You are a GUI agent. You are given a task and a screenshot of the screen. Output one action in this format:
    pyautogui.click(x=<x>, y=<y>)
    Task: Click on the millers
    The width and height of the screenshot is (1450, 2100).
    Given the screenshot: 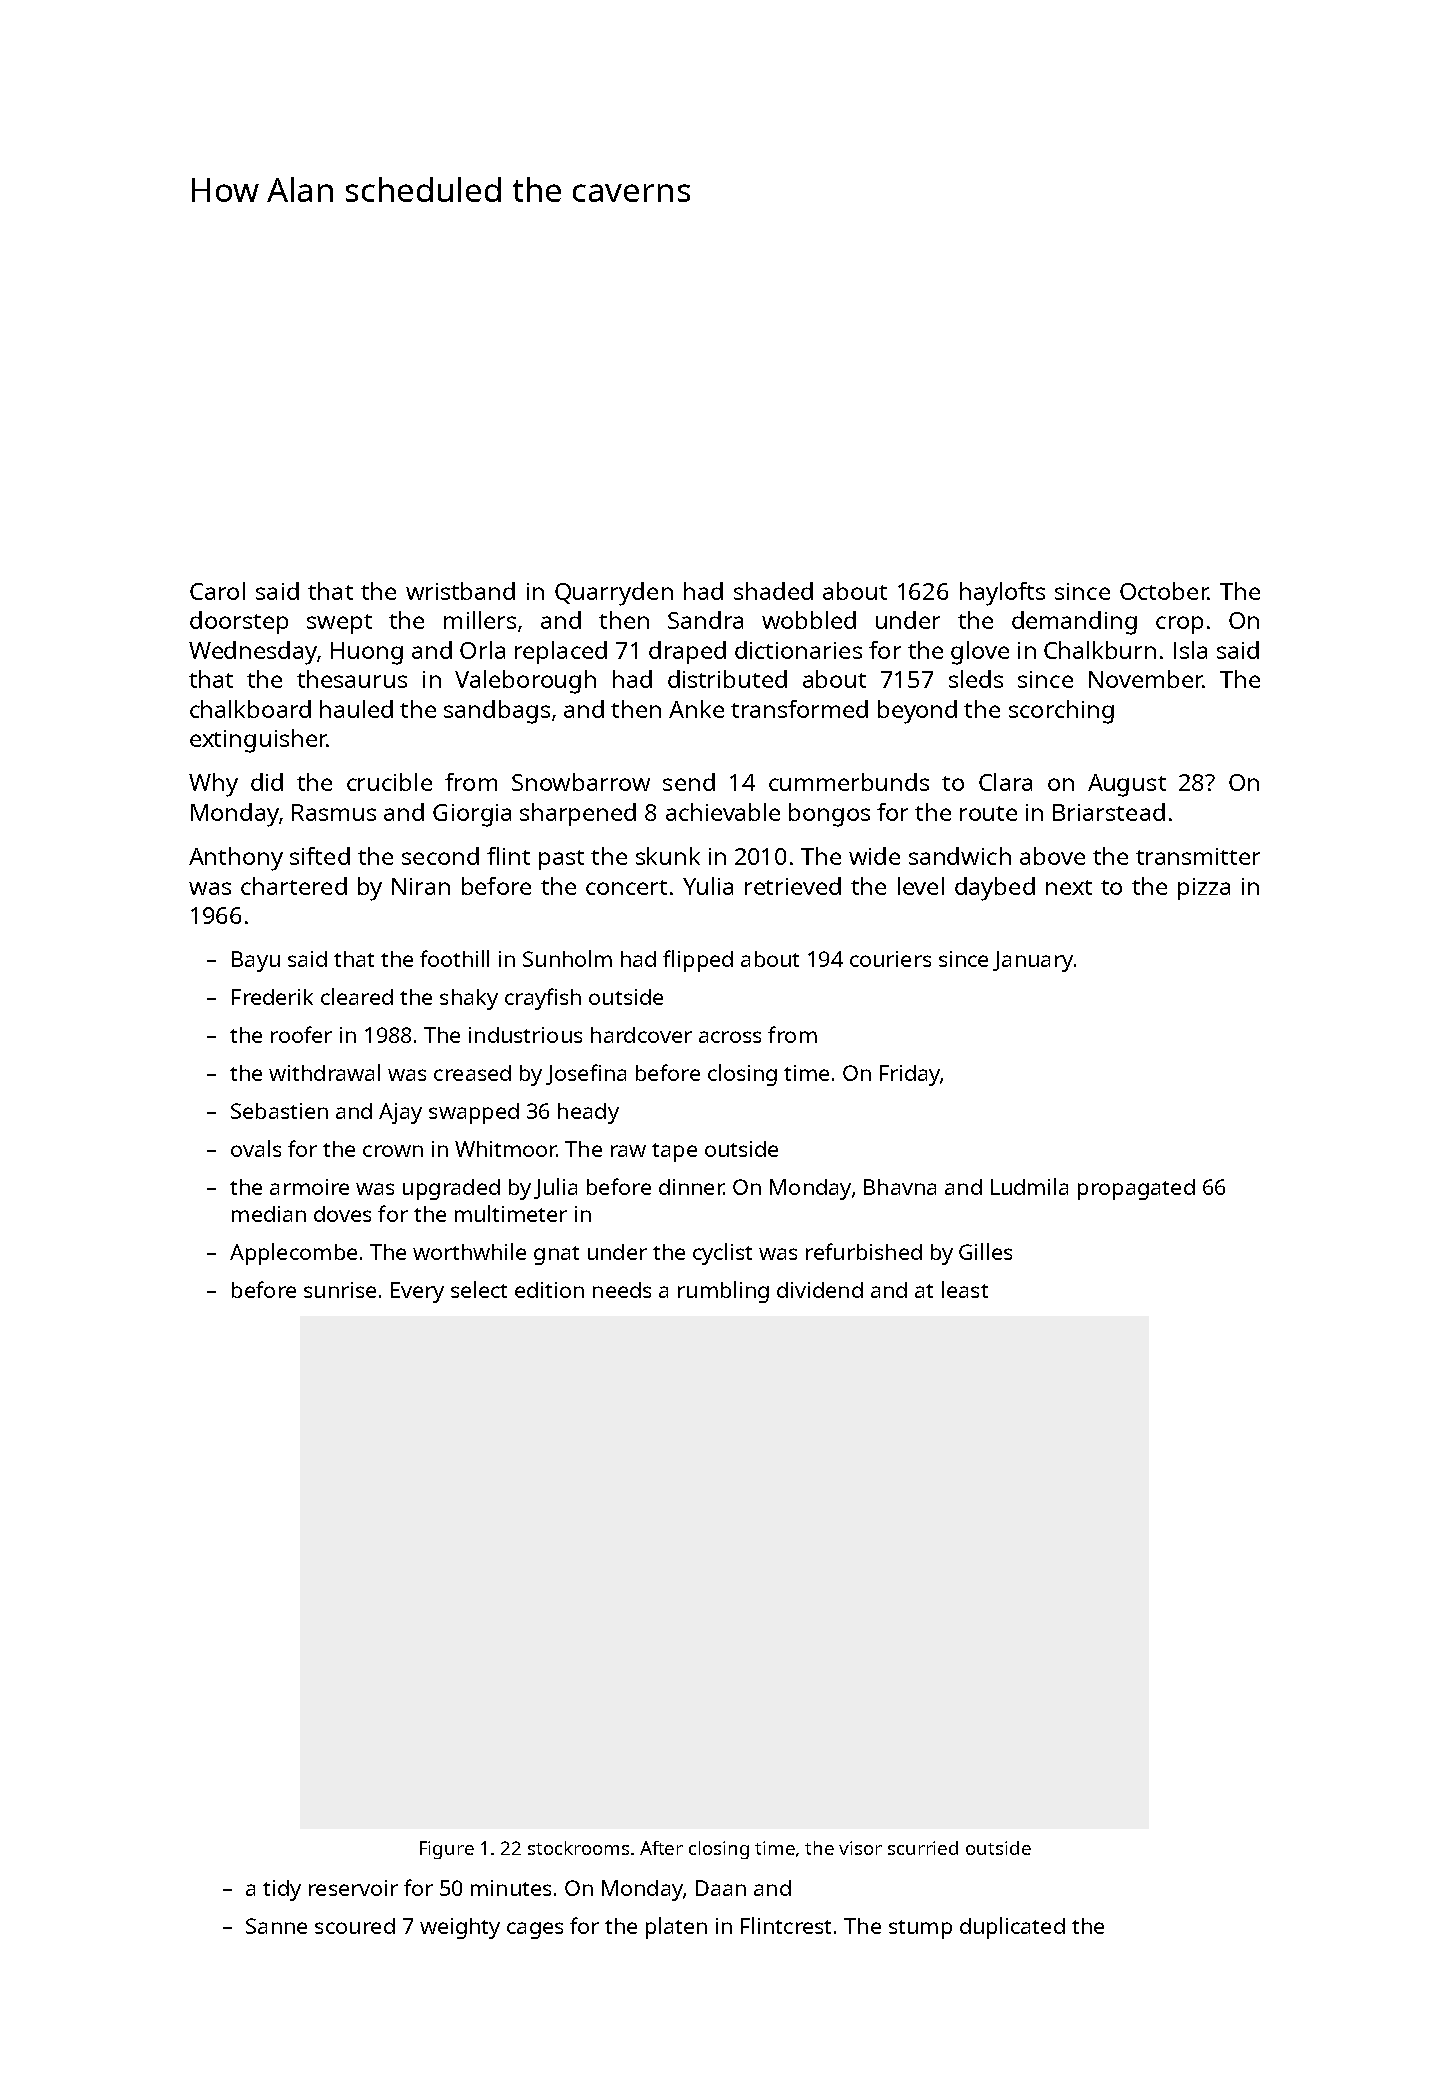 What is the action you would take?
    pyautogui.click(x=480, y=620)
